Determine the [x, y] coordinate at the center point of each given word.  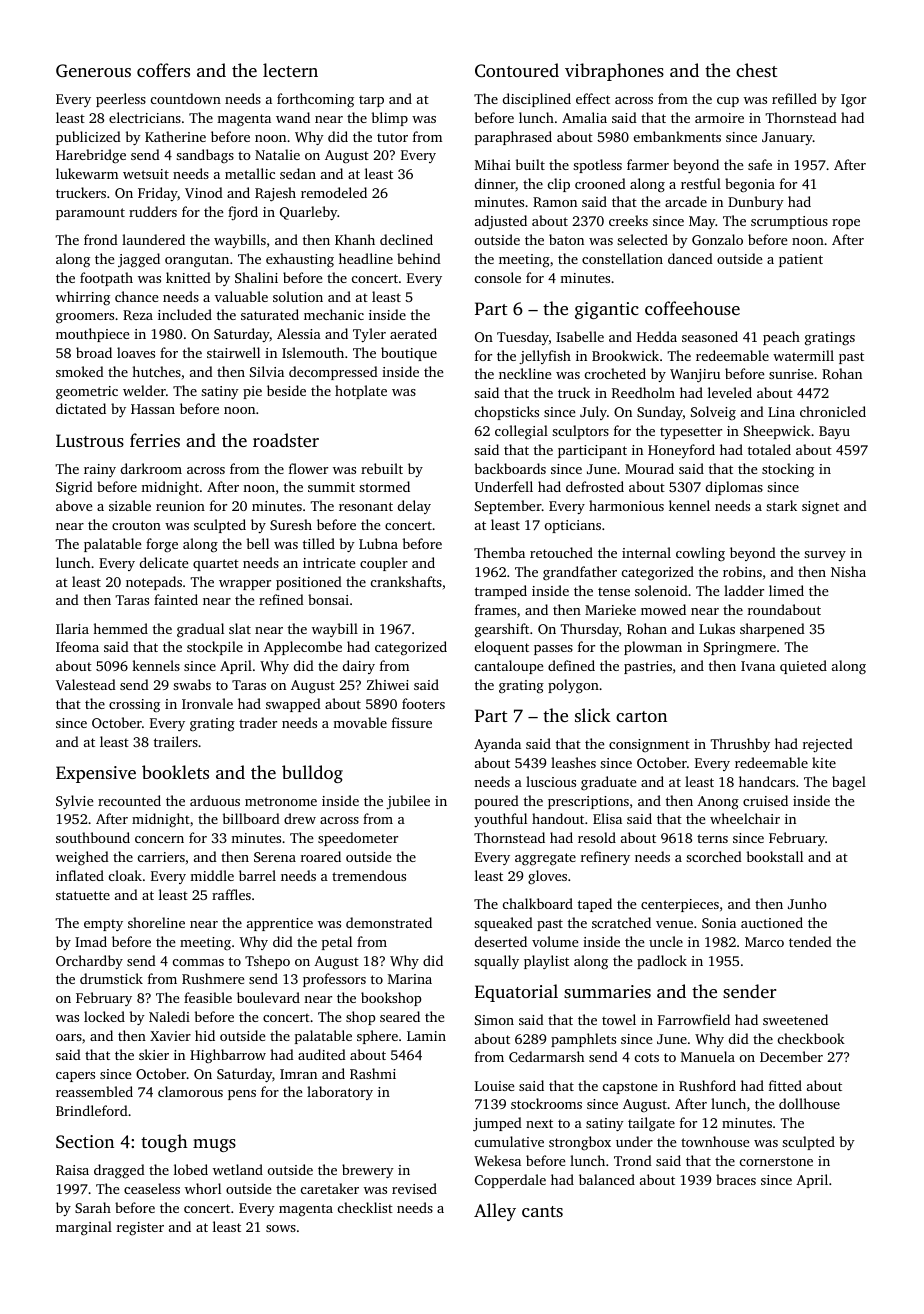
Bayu [834, 432]
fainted [176, 599]
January [787, 138]
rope [846, 224]
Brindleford [92, 1110]
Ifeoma [77, 646]
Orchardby [89, 962]
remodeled [334, 192]
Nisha [848, 571]
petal [337, 943]
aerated [413, 333]
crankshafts [406, 581]
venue [674, 924]
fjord [243, 213]
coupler [384, 564]
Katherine [175, 136]
